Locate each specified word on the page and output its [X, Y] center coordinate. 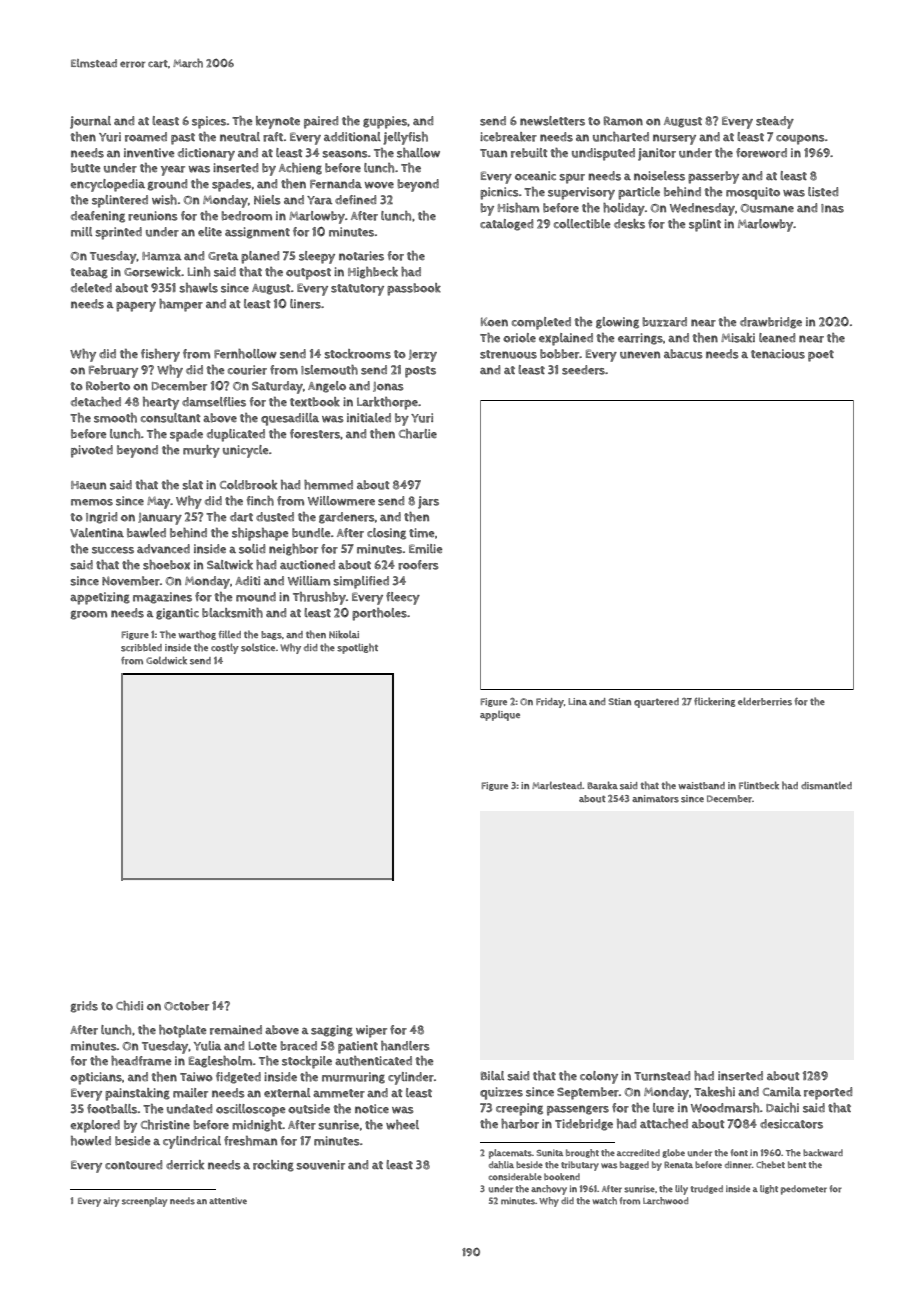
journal [90, 122]
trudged [707, 1189]
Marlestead [557, 785]
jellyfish [405, 138]
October [186, 1006]
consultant [171, 418]
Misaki [738, 338]
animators [655, 799]
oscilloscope [251, 1110]
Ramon [623, 121]
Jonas [388, 387]
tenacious [778, 354]
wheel [402, 1125]
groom [89, 615]
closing [386, 534]
